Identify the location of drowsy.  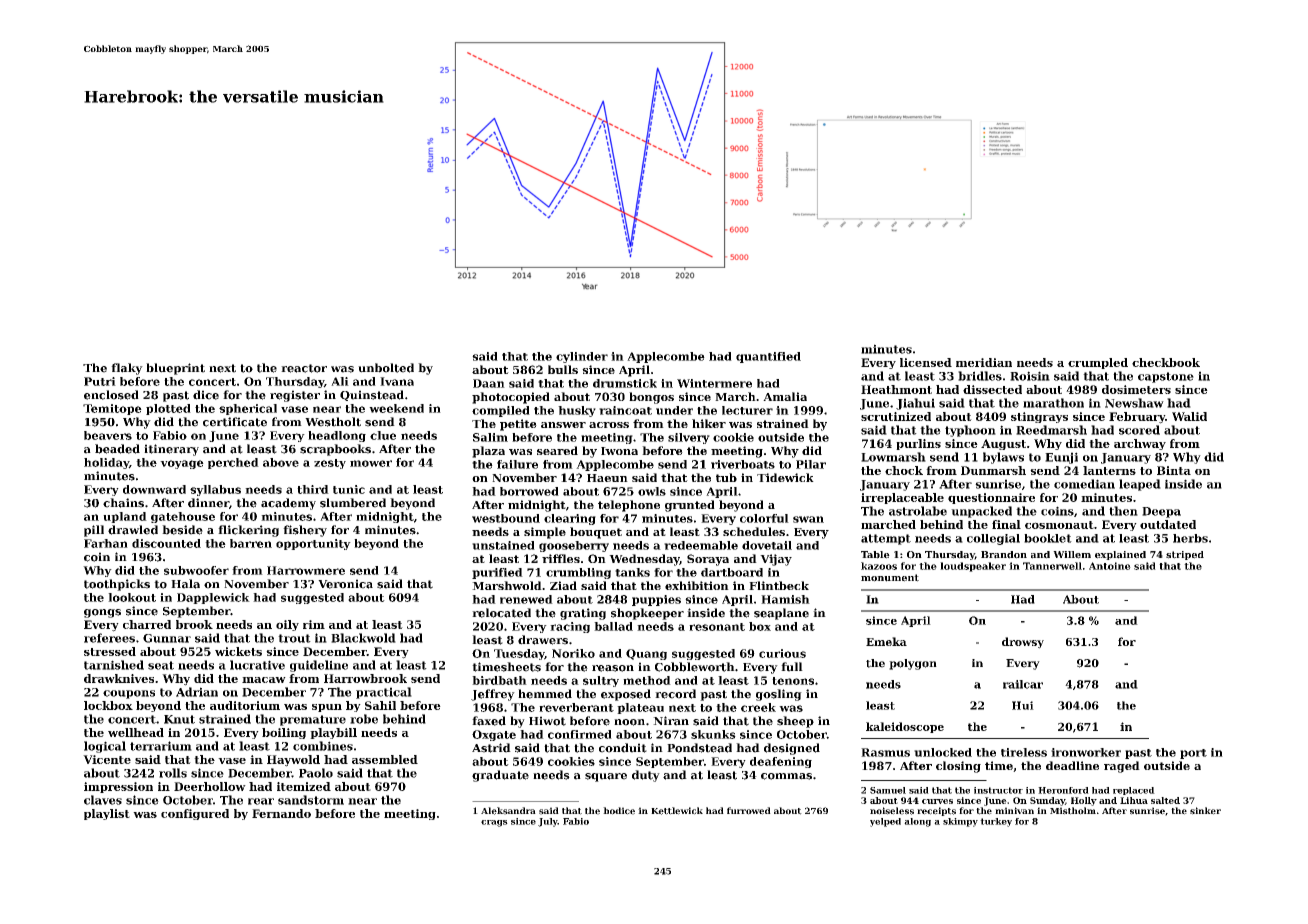
(1023, 643).
